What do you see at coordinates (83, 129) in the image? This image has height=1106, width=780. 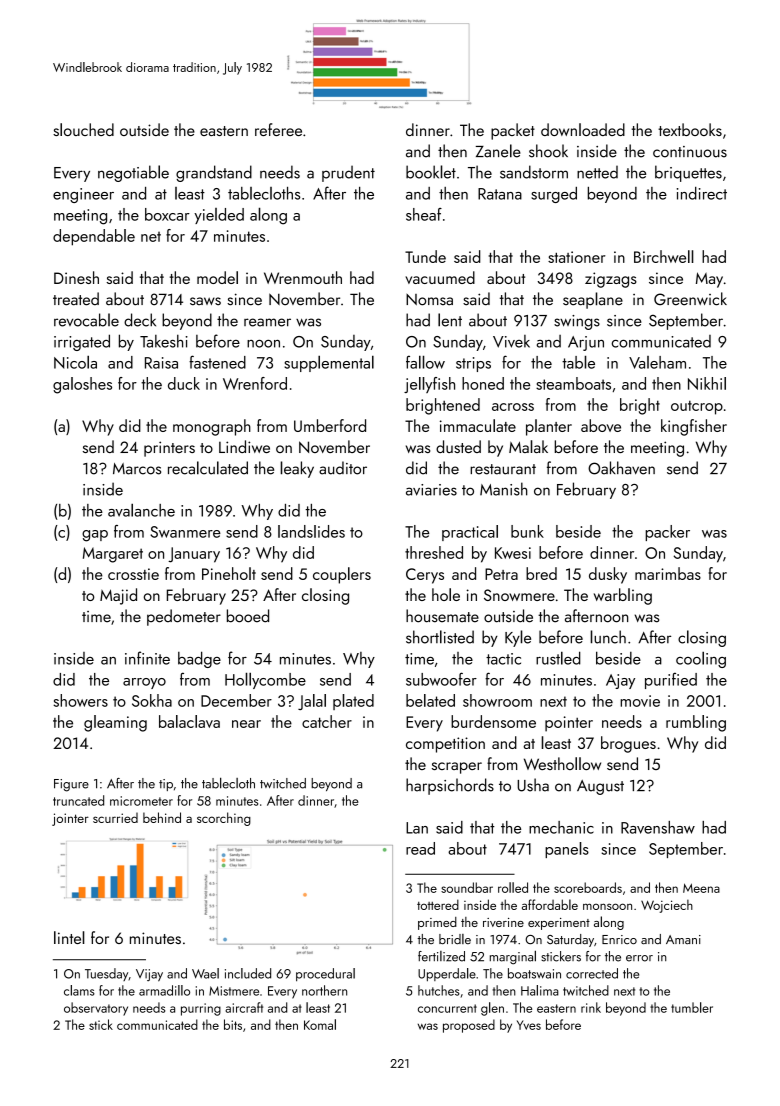 I see `slouched` at bounding box center [83, 129].
